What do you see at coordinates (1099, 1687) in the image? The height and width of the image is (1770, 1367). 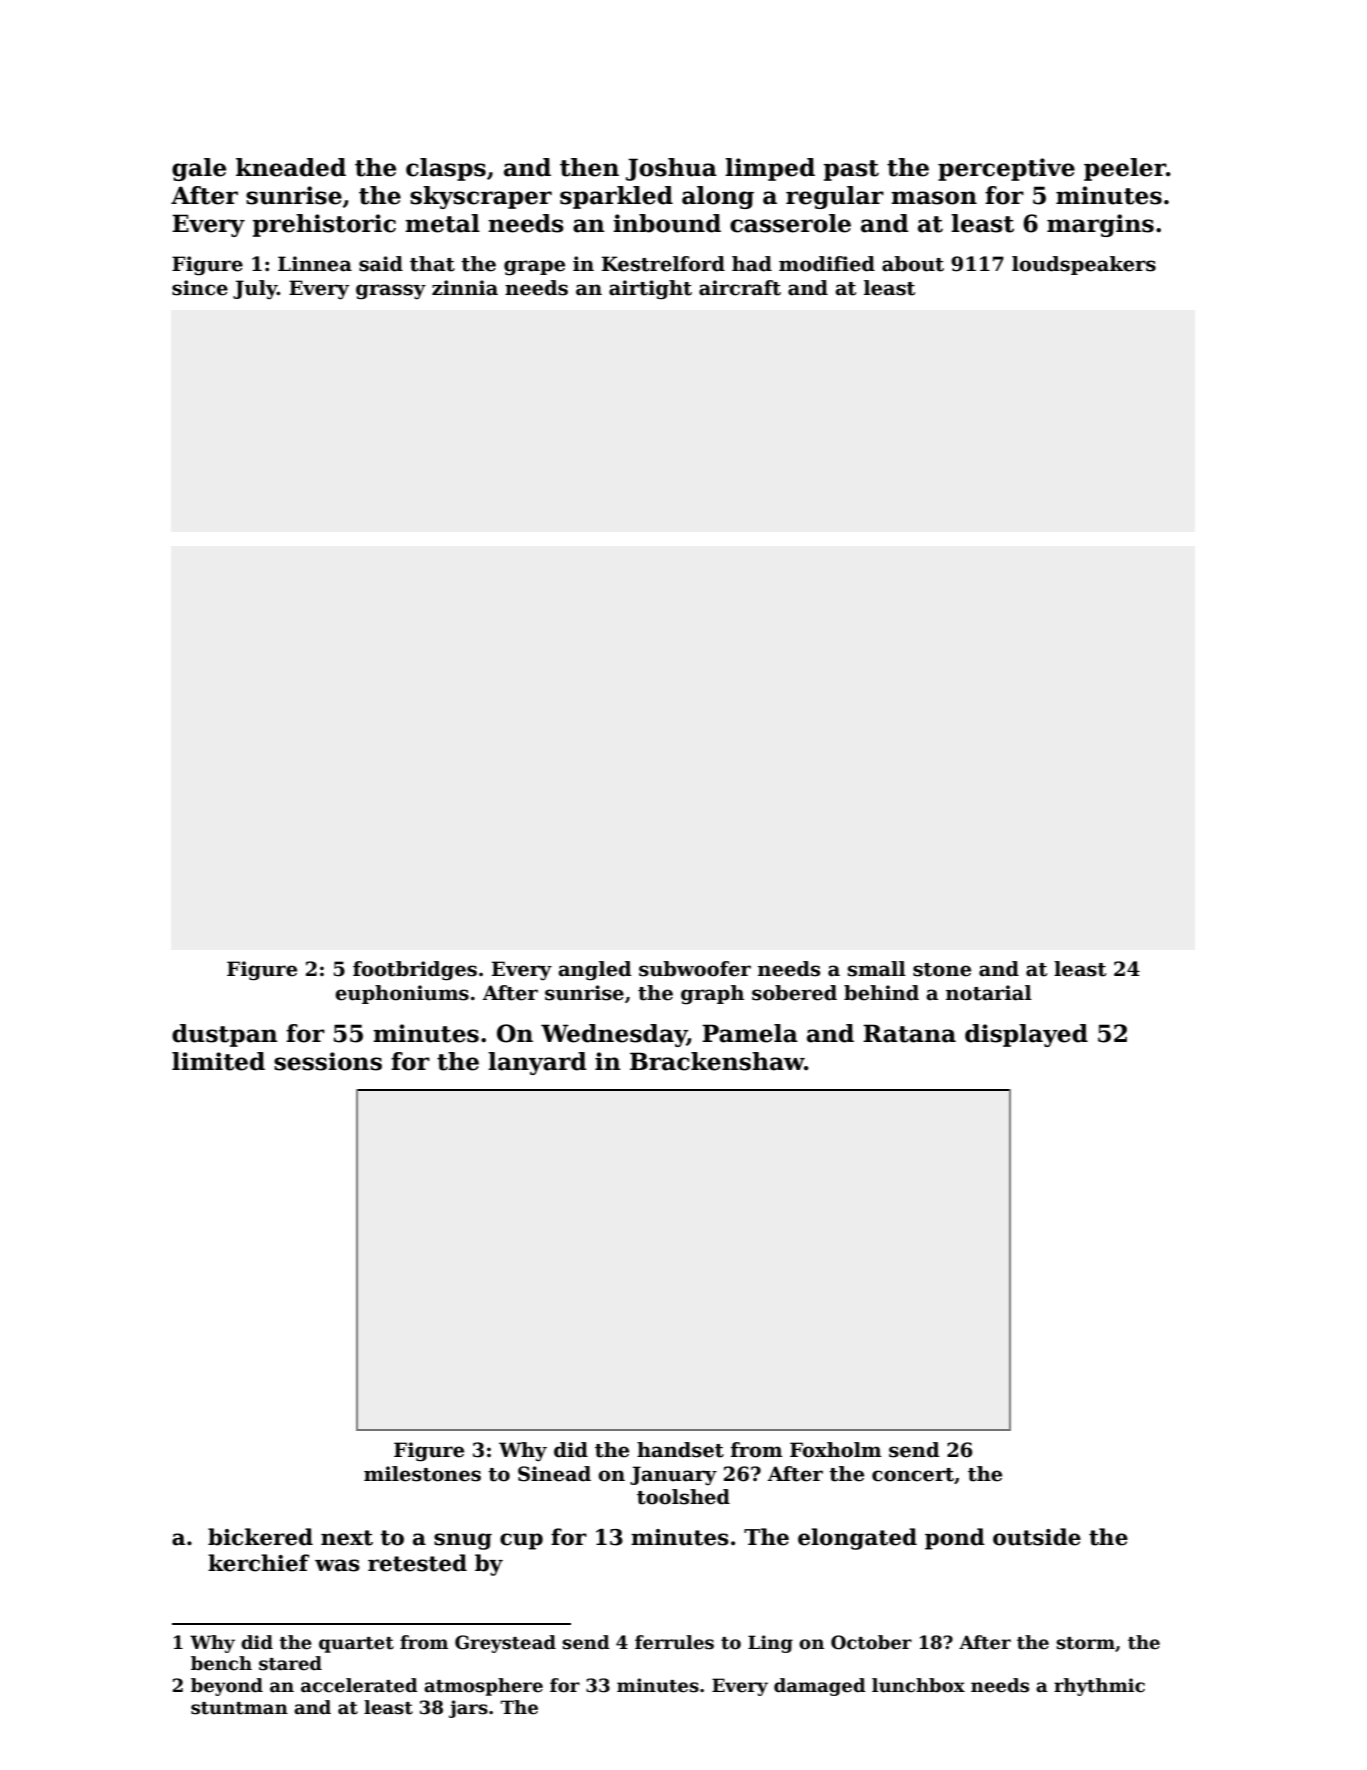 I see `rhythmic` at bounding box center [1099, 1687].
